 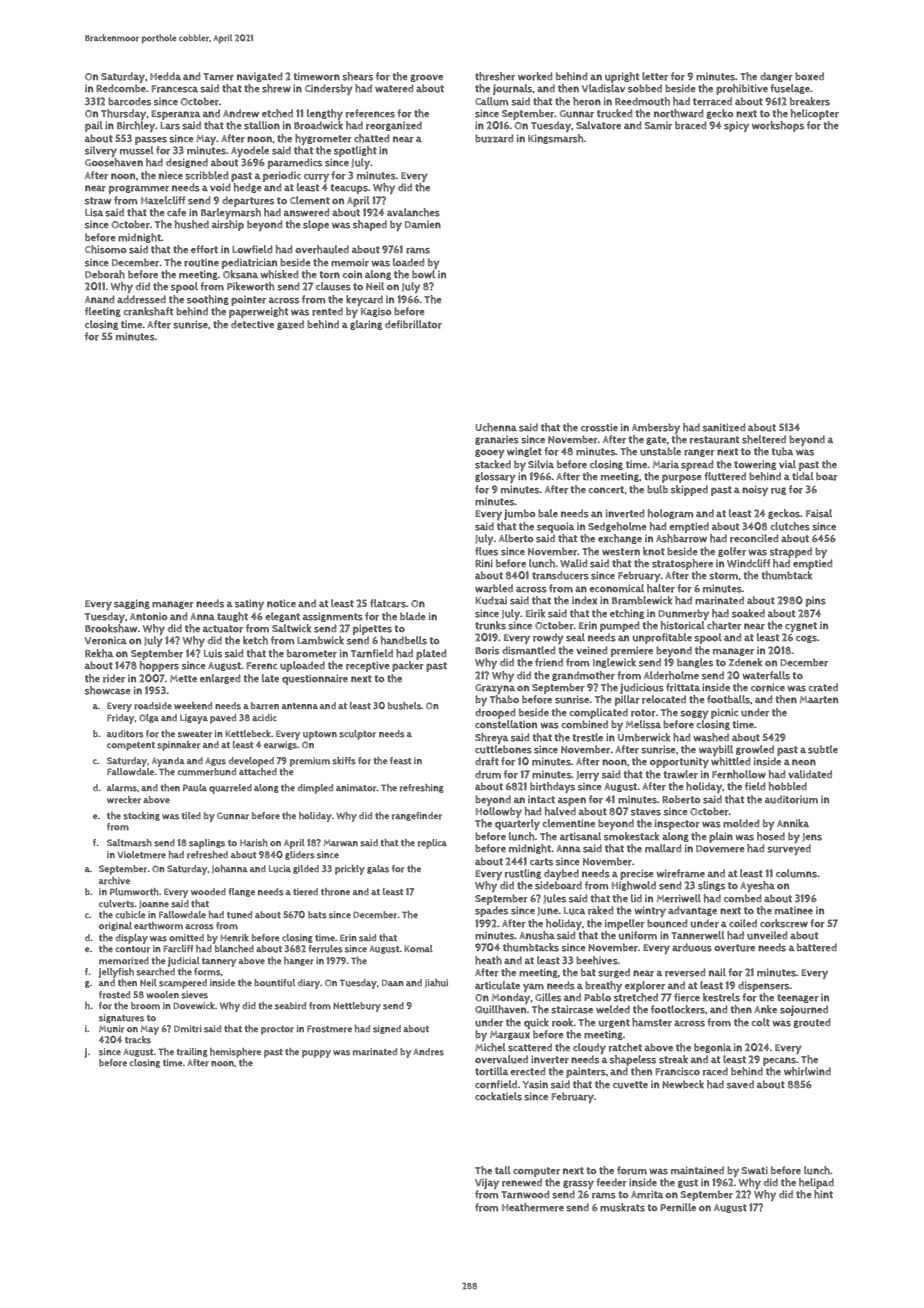 I want to click on Vijay, so click(x=487, y=1184).
